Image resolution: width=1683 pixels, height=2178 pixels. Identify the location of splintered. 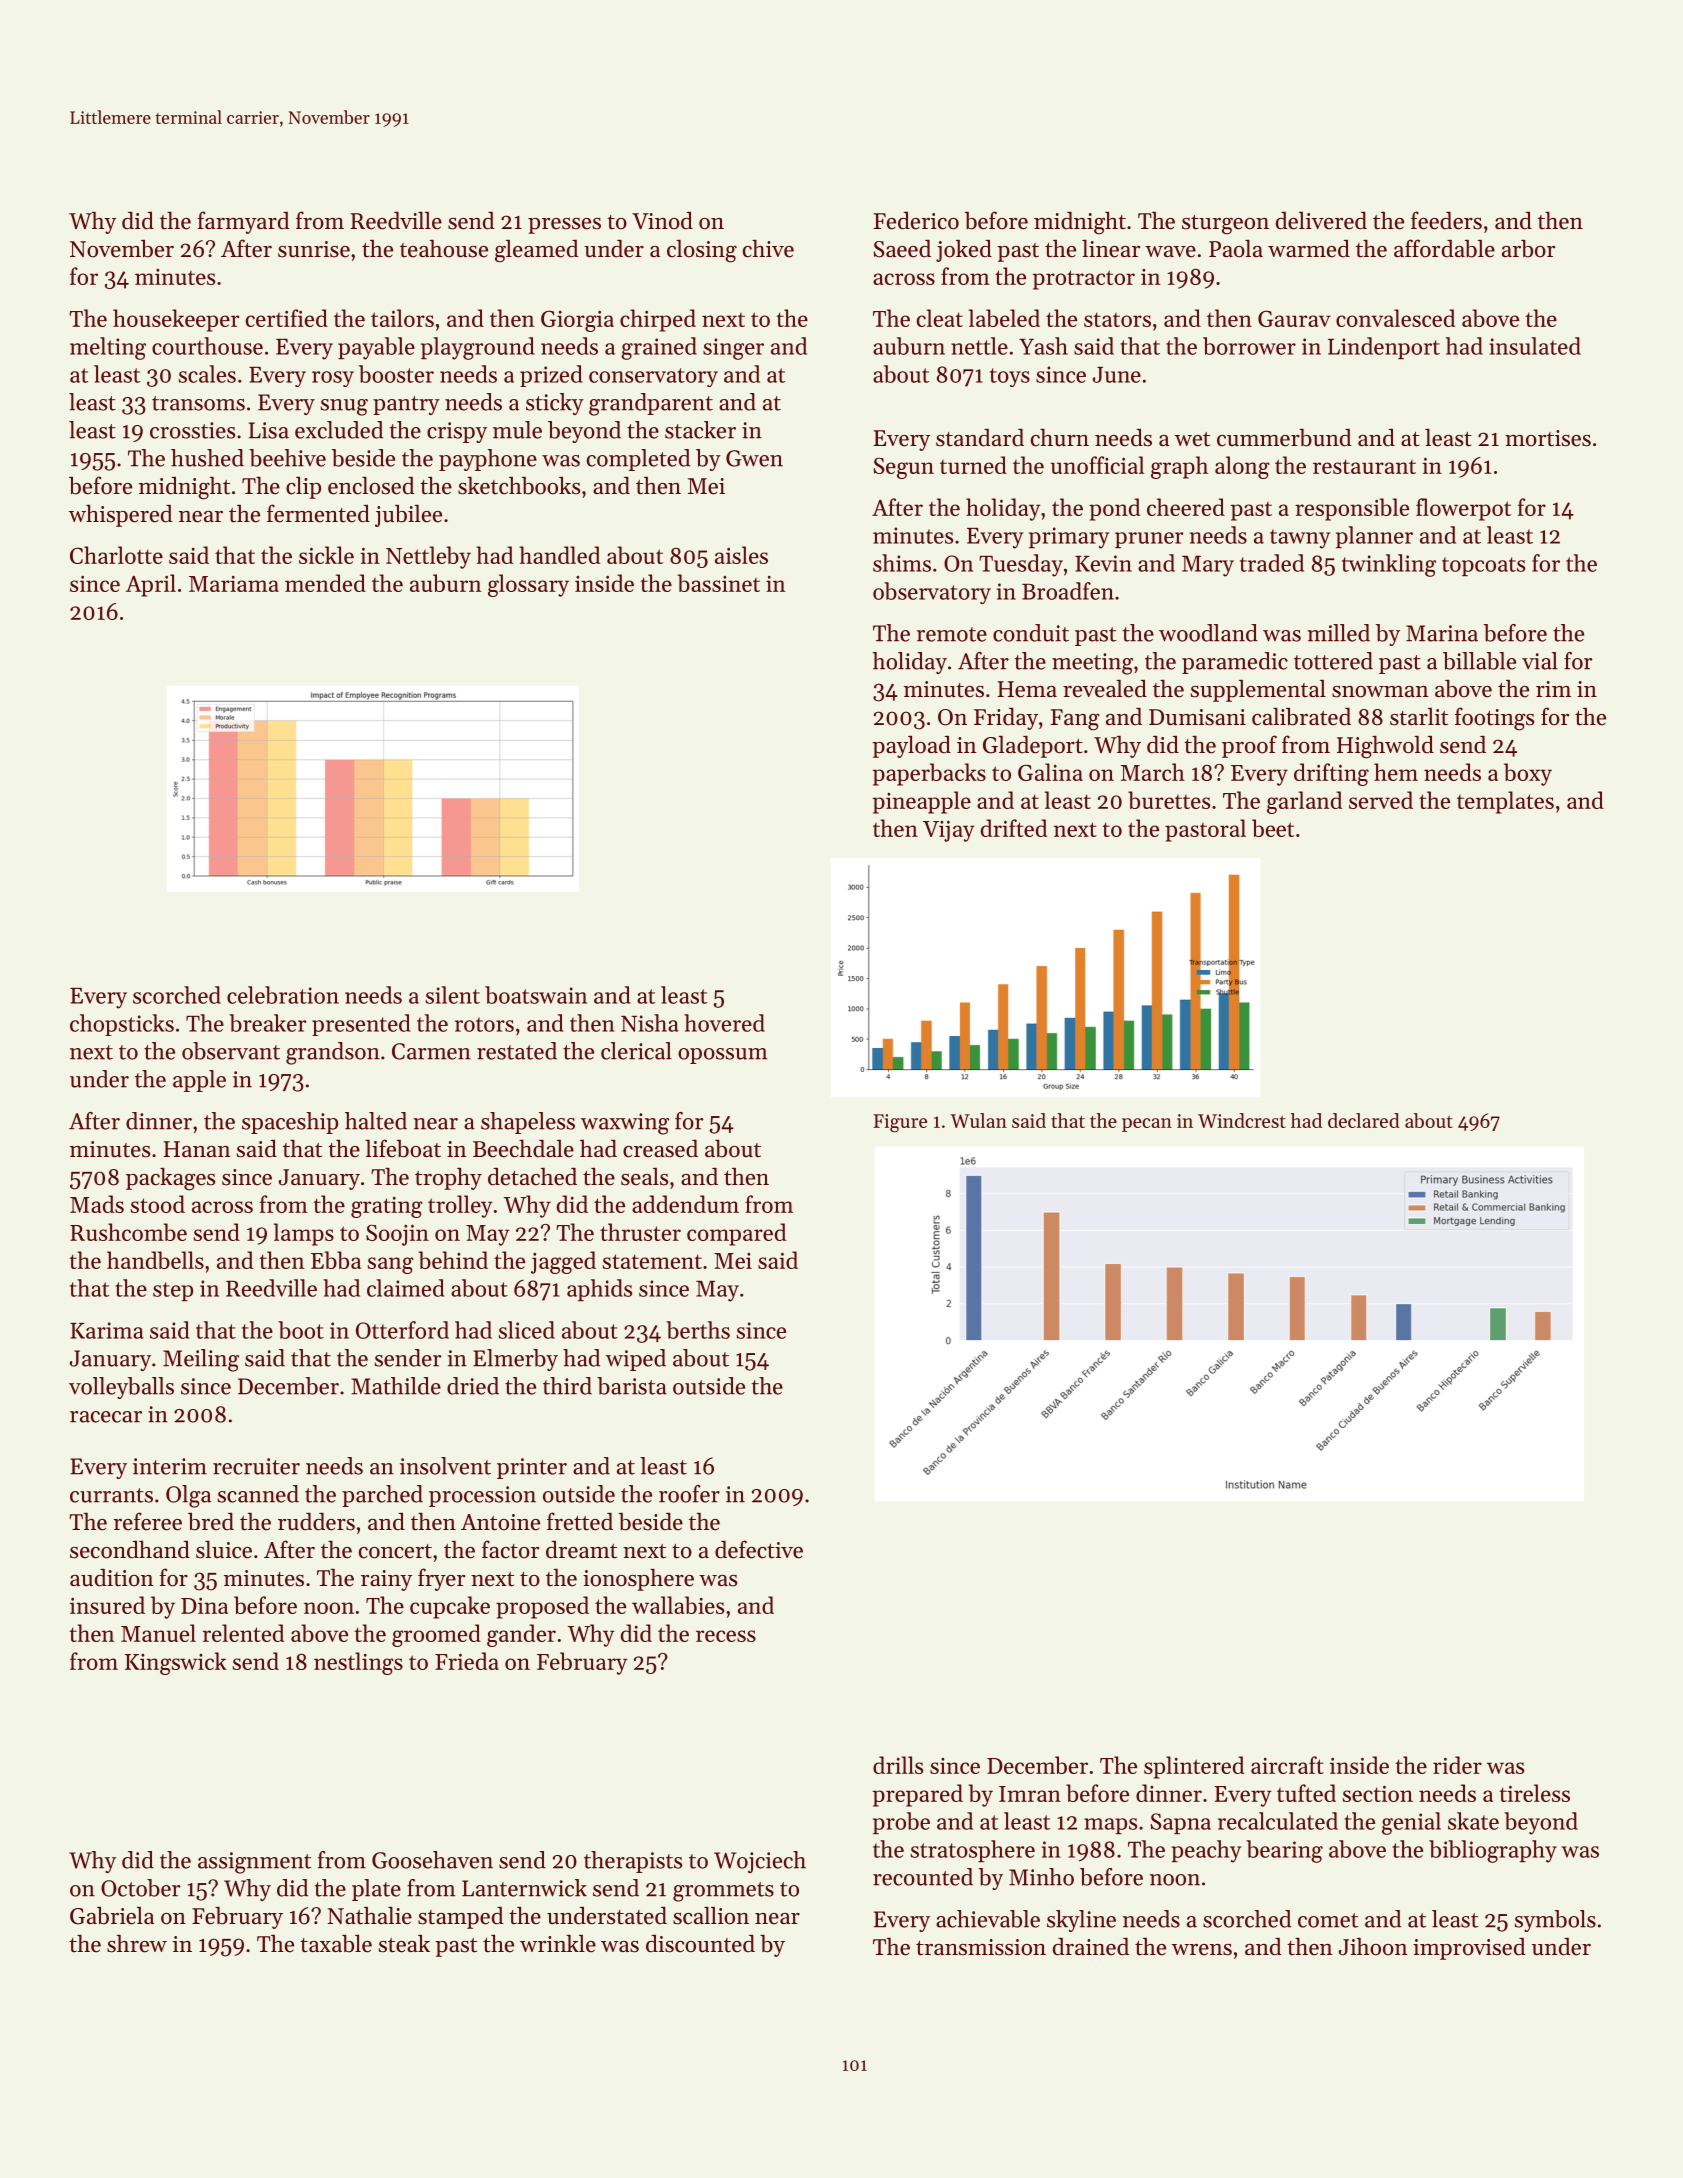
(1194, 1767).
